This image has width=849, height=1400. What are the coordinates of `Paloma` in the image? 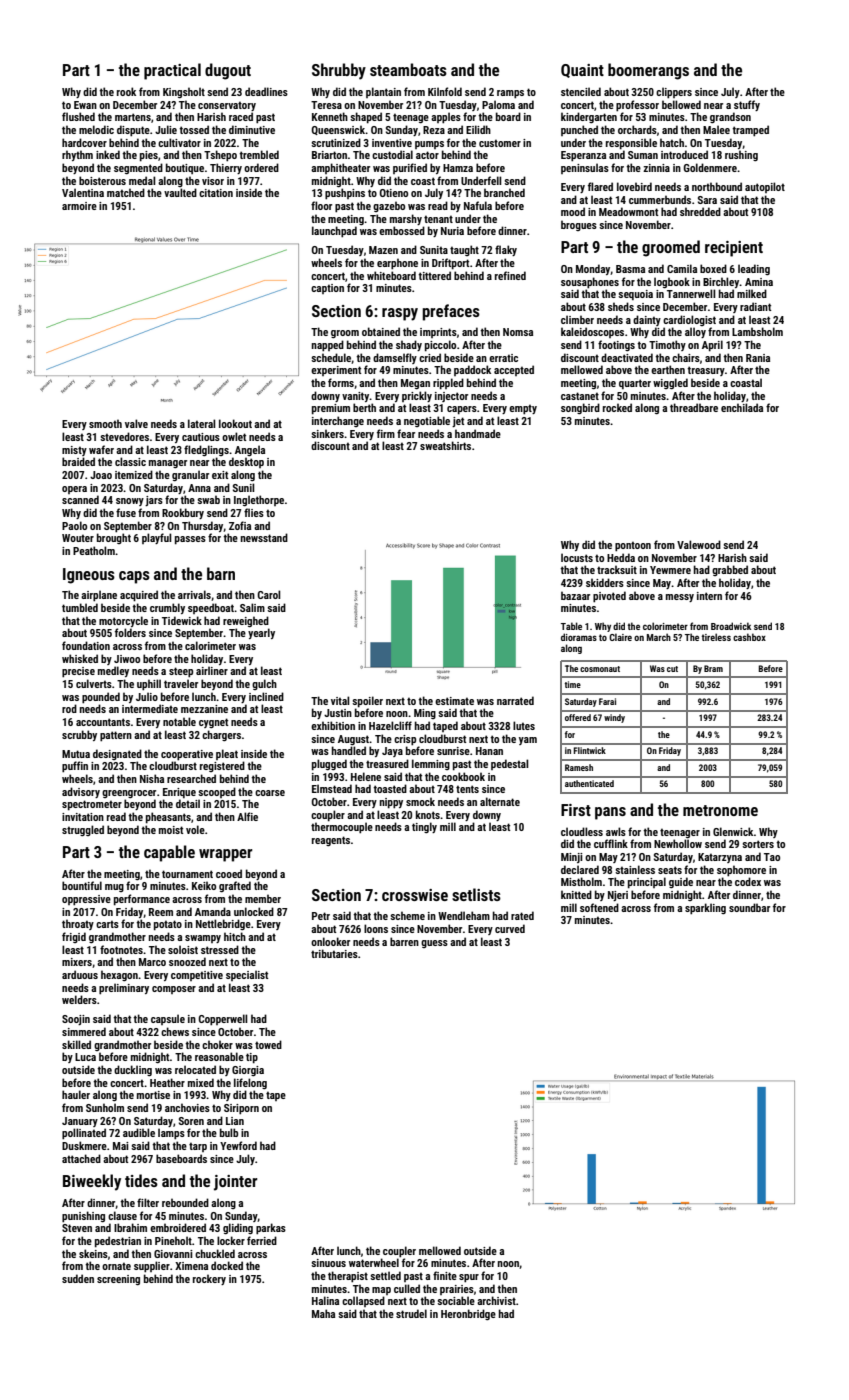 It's located at (498, 104).
